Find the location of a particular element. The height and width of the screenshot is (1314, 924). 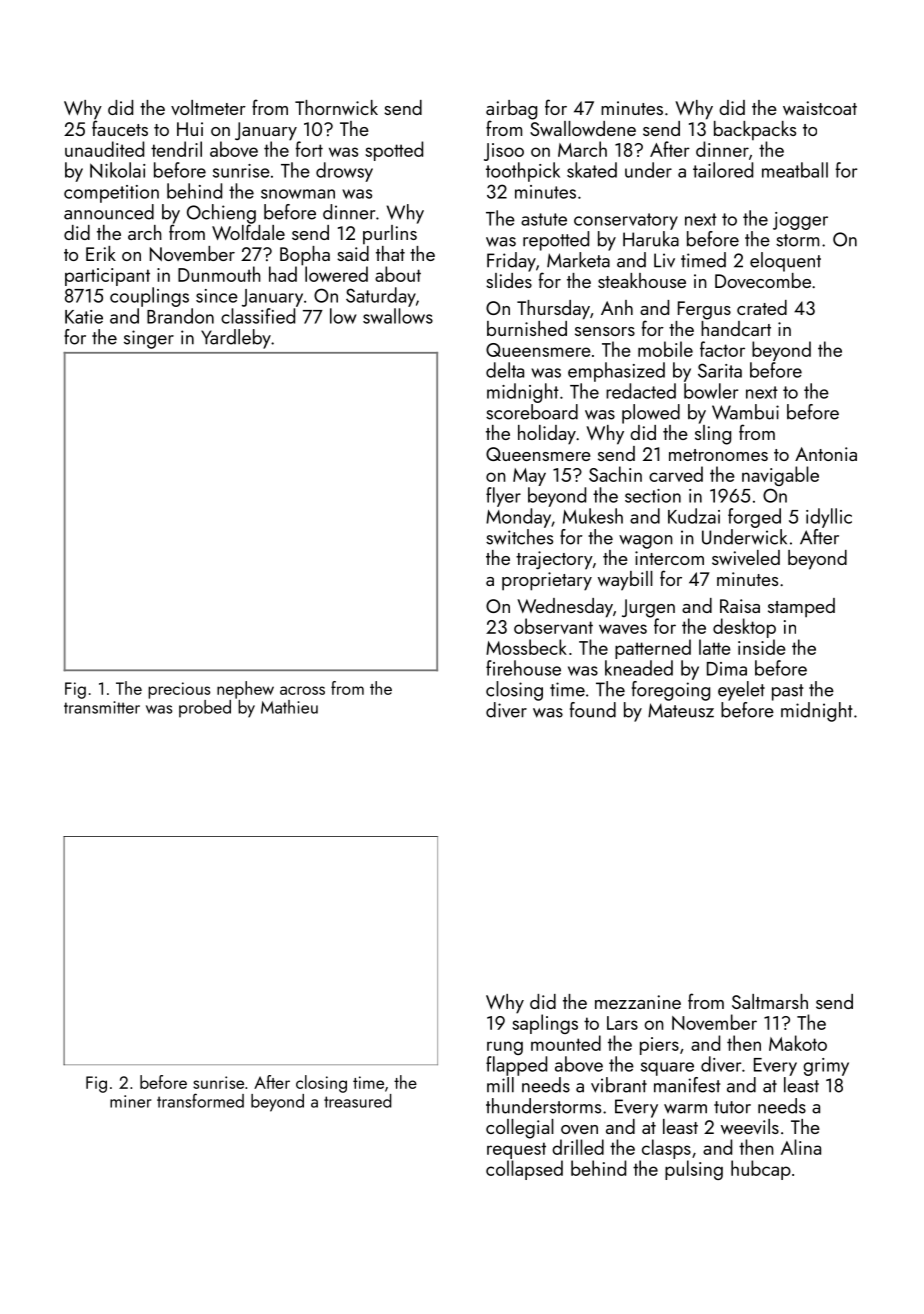

burnished is located at coordinates (527, 328).
